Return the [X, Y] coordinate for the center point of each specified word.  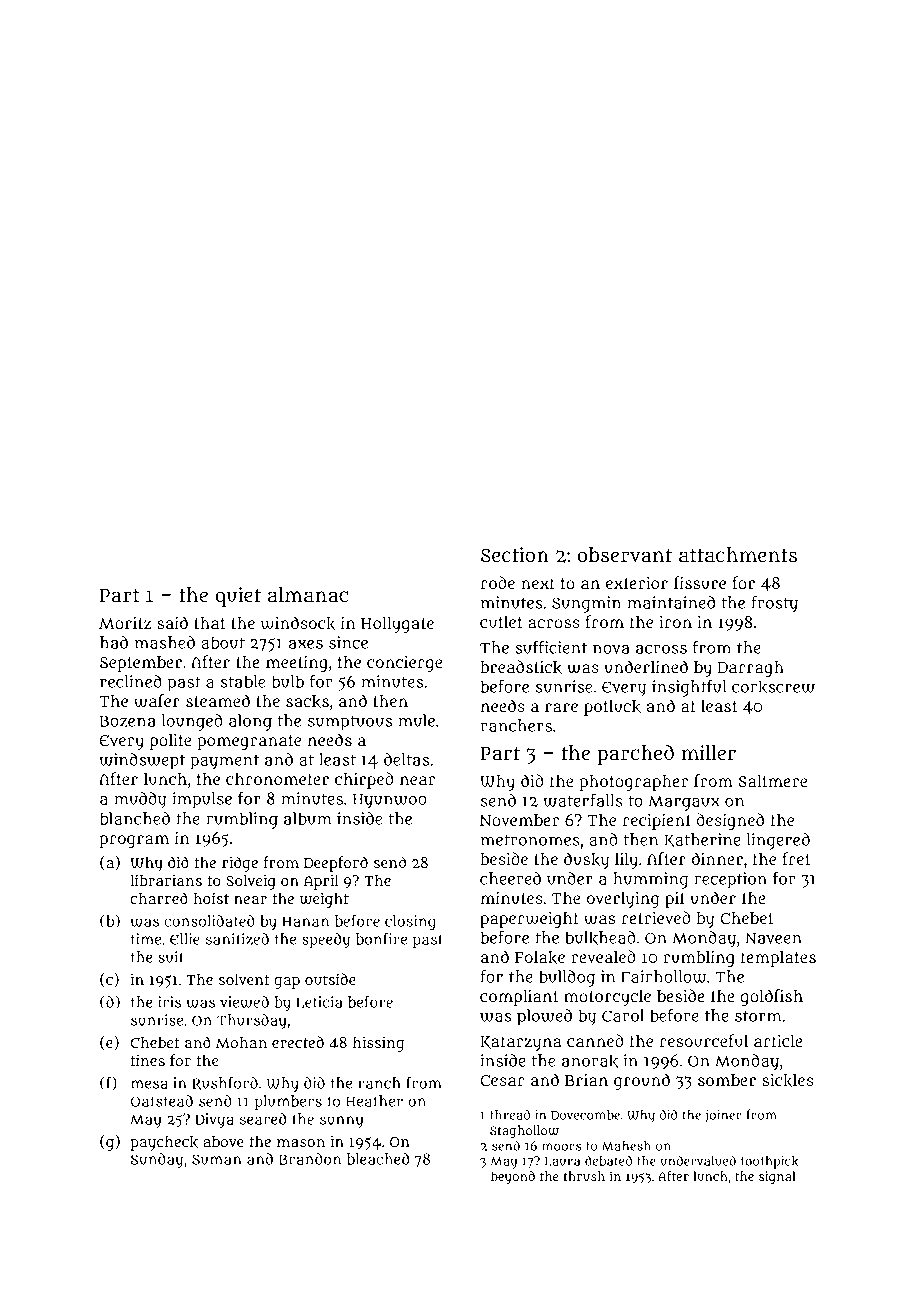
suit [171, 957]
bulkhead [600, 938]
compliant [519, 998]
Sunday [157, 1160]
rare [561, 707]
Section [515, 554]
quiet [238, 597]
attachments [738, 554]
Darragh [751, 669]
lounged [192, 722]
